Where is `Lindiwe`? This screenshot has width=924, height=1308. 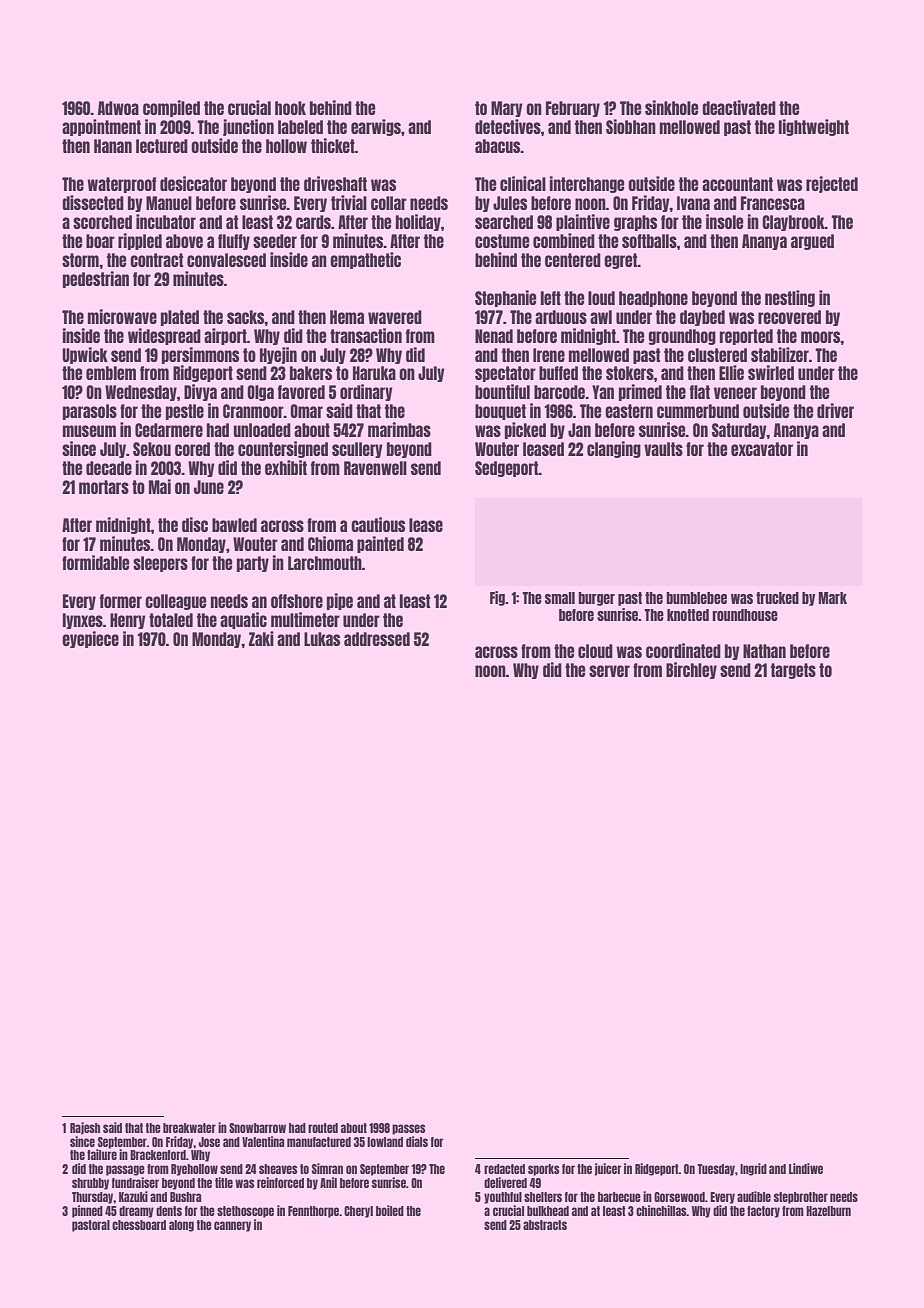
Lindiwe is located at coordinates (806, 1168).
